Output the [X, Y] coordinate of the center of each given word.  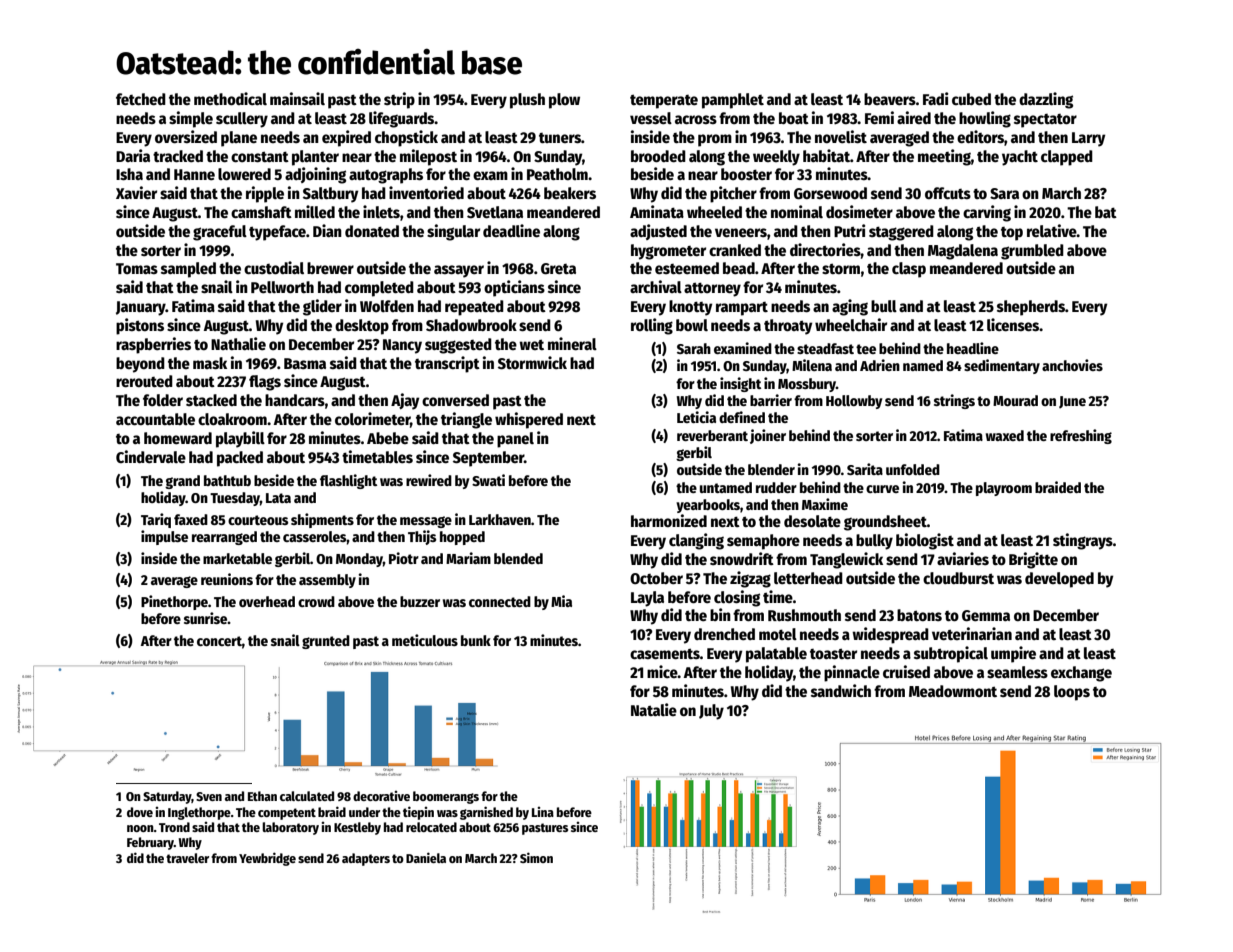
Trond [174, 827]
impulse [164, 537]
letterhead [808, 578]
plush [527, 101]
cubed [971, 99]
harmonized [669, 520]
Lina [543, 812]
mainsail [297, 98]
